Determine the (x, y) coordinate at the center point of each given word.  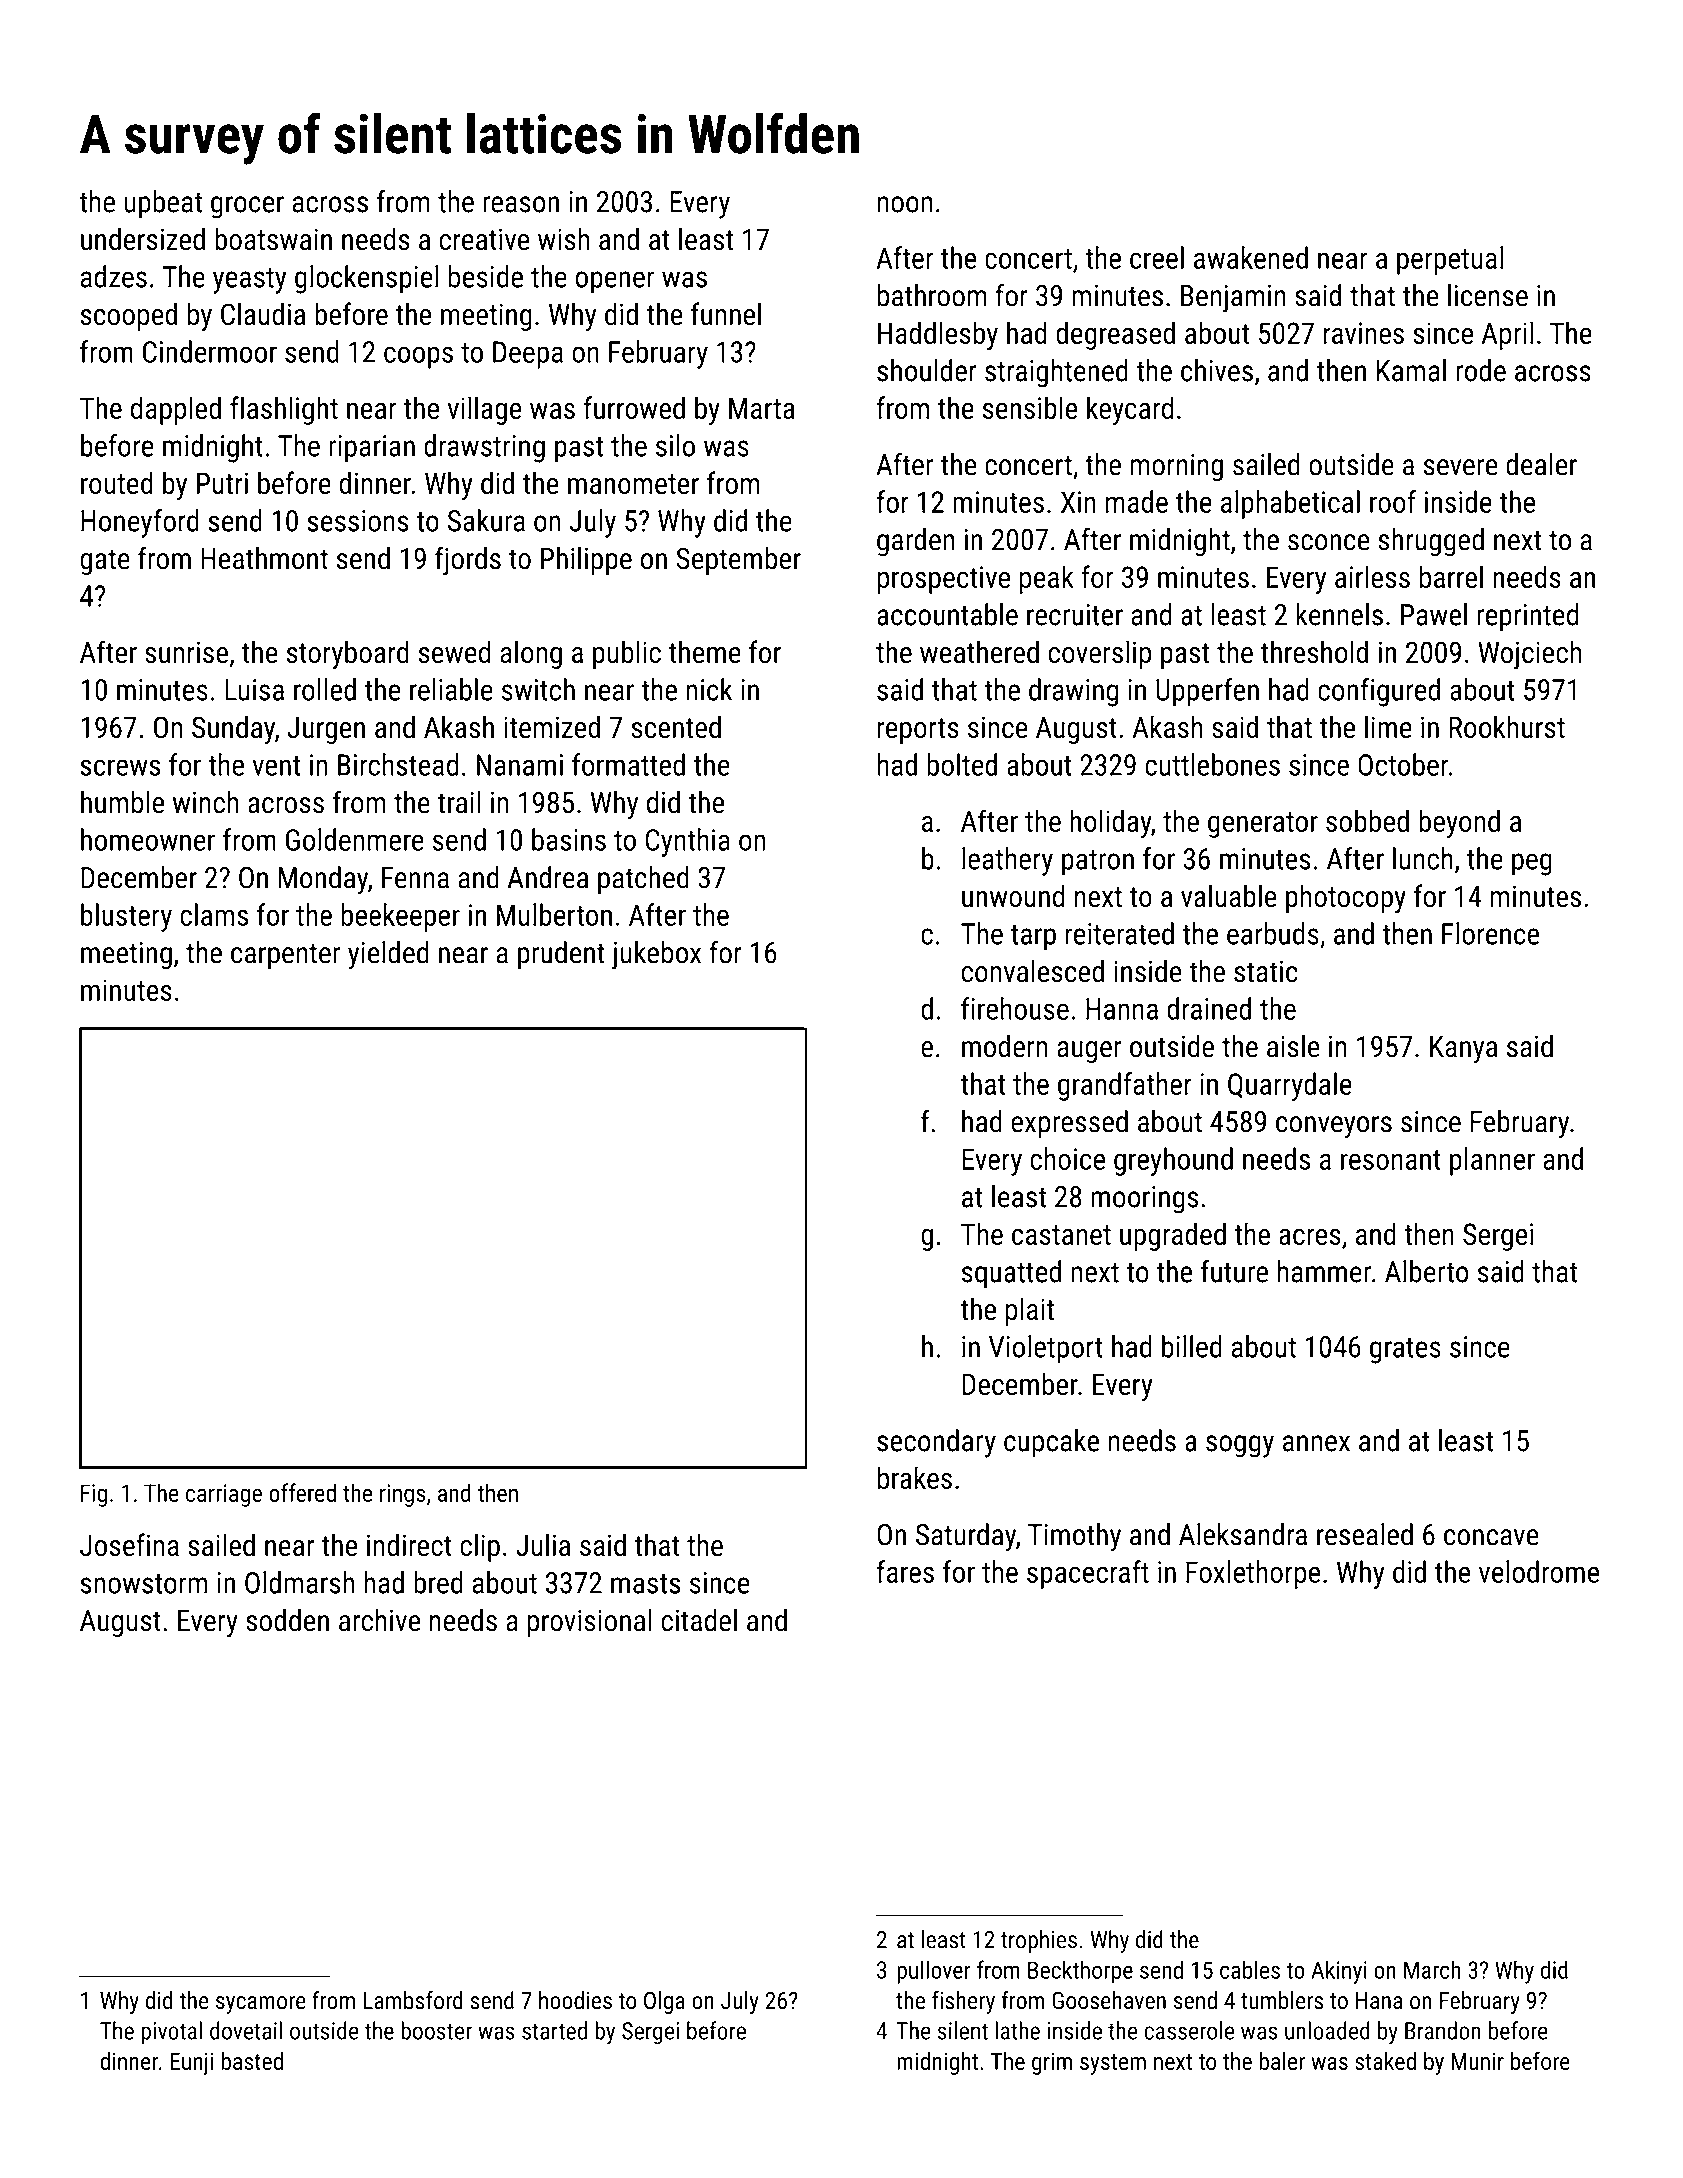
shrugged (1431, 542)
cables (1250, 1969)
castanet (1061, 1235)
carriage (224, 1495)
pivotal (171, 2033)
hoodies (575, 2000)
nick (709, 689)
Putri (222, 483)
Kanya (1463, 1050)
